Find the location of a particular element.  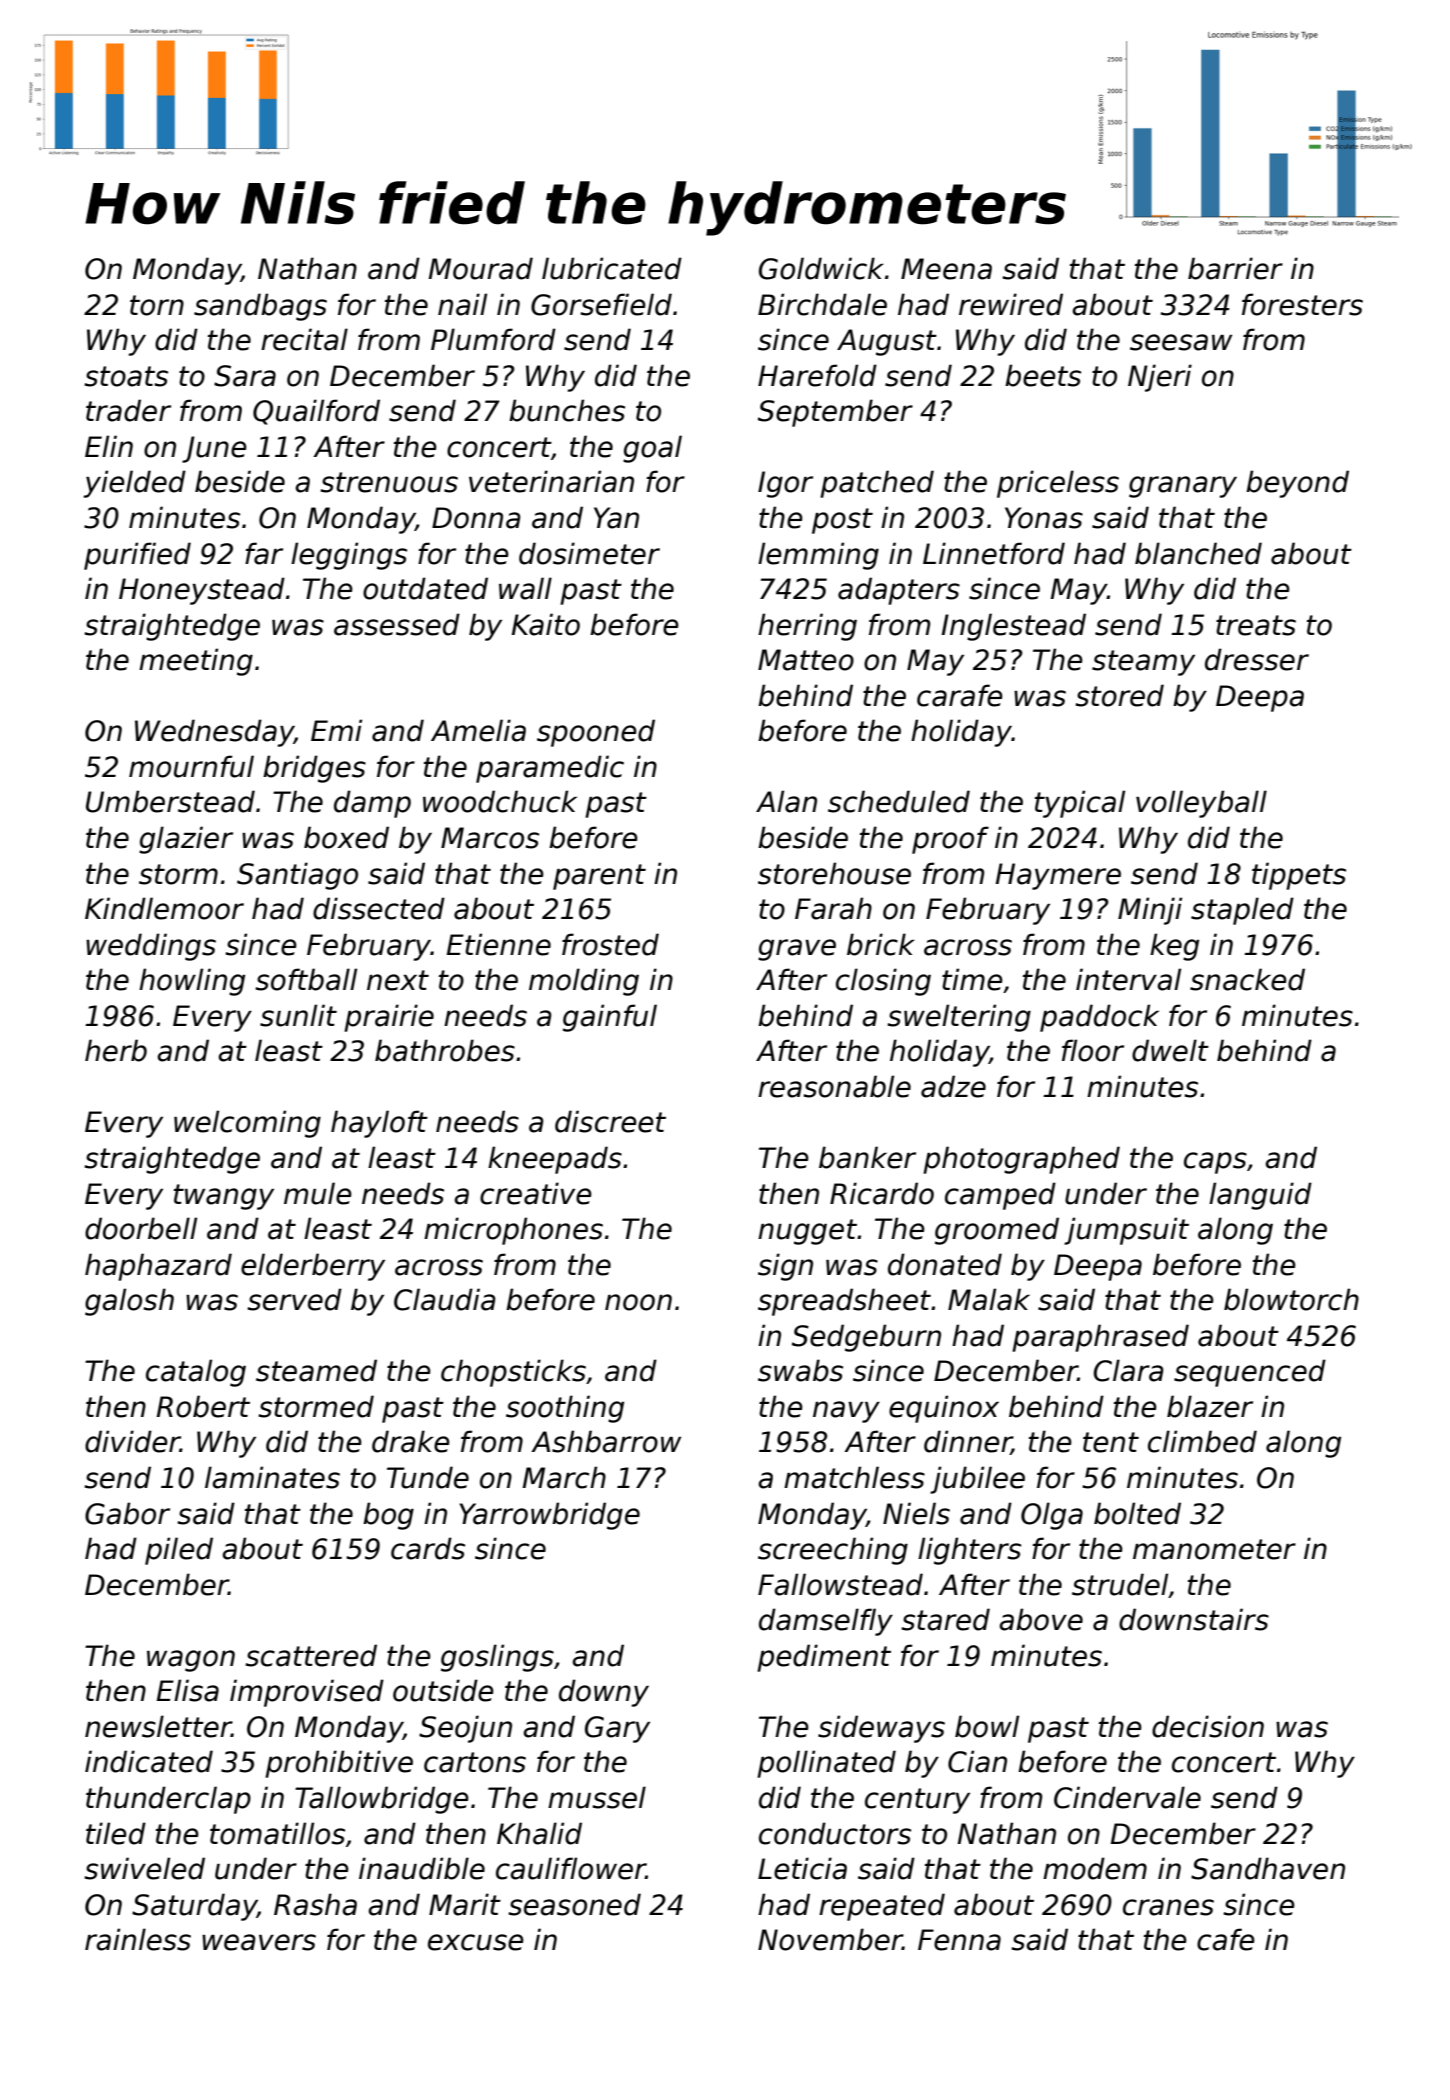

decision is located at coordinates (1208, 1726).
